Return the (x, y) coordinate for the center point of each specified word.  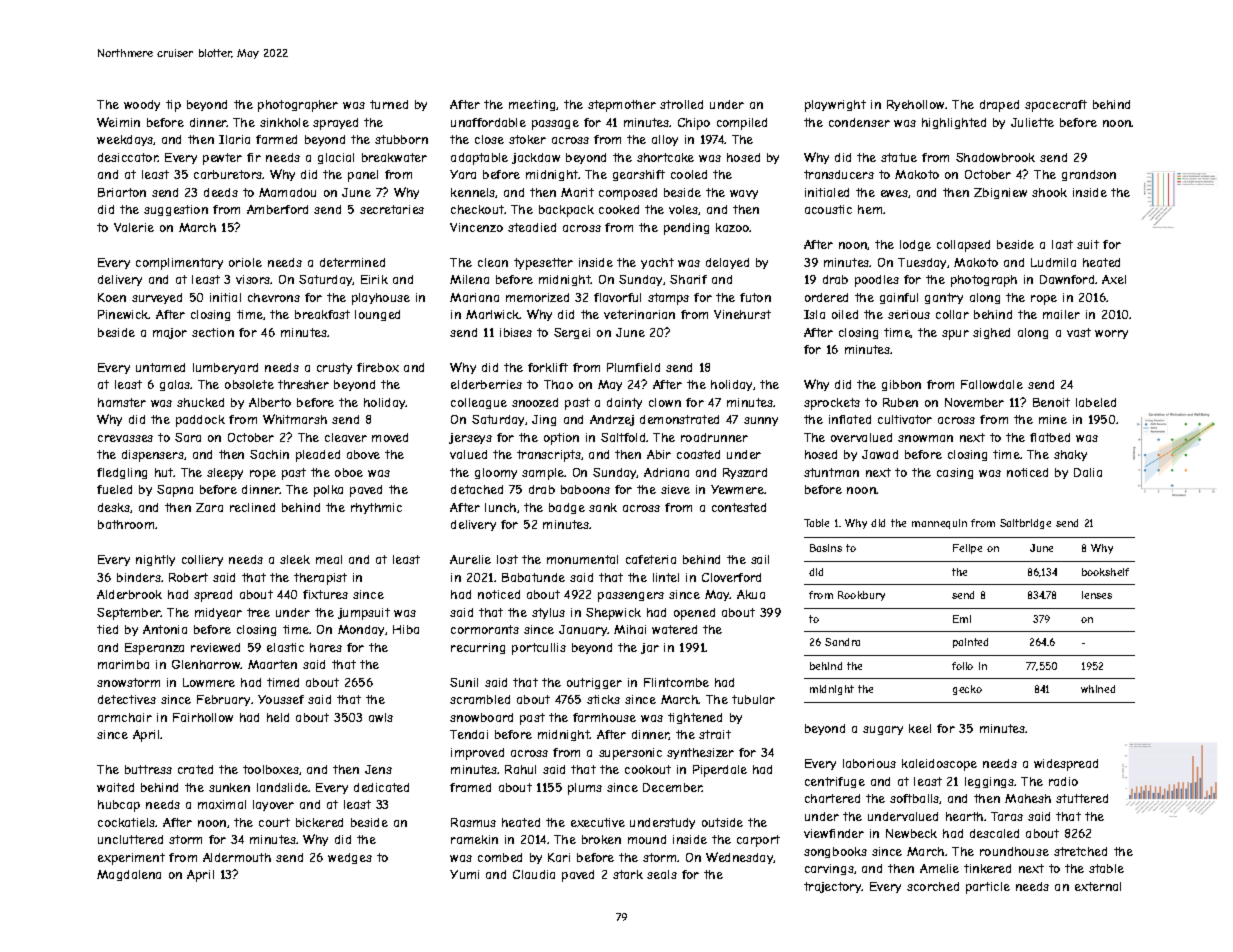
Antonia (165, 629)
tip (173, 106)
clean (493, 262)
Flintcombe (676, 682)
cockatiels (127, 822)
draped (999, 106)
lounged (377, 315)
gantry (944, 298)
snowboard (481, 717)
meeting (533, 105)
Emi (962, 619)
